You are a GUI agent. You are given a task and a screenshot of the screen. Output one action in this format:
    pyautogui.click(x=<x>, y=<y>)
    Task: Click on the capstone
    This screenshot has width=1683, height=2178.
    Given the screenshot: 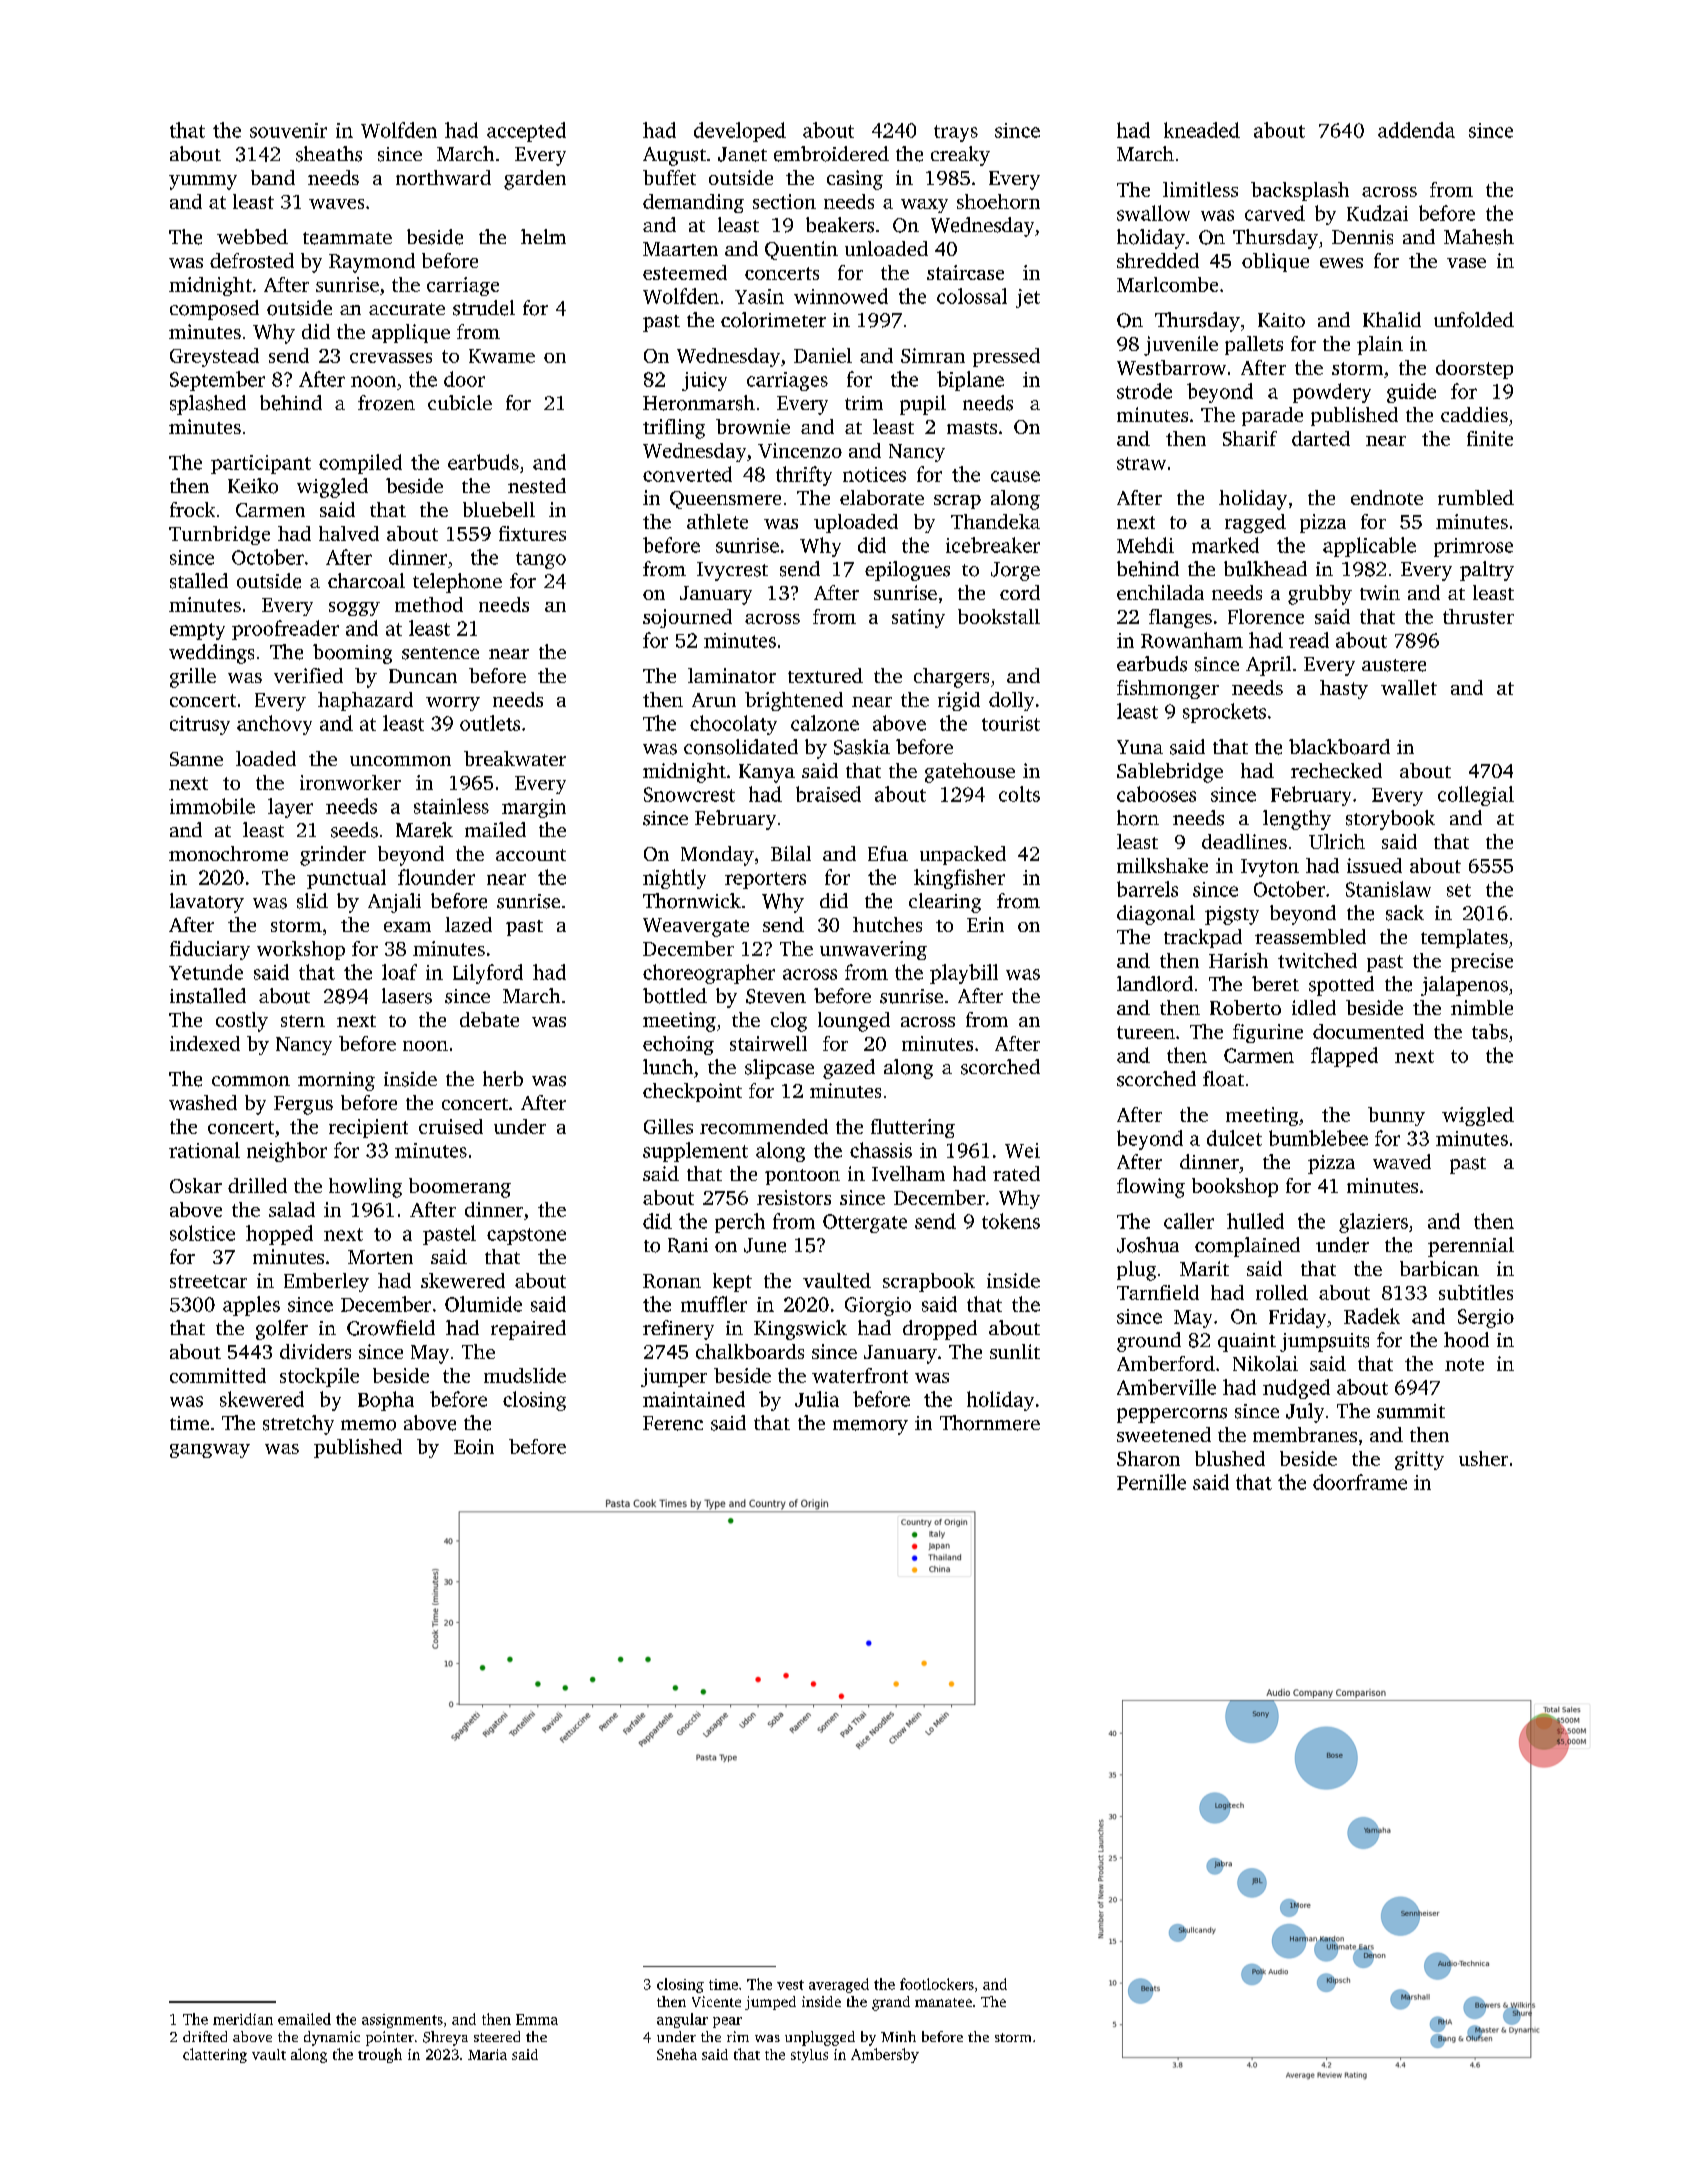 What is the action you would take?
    pyautogui.click(x=526, y=1236)
